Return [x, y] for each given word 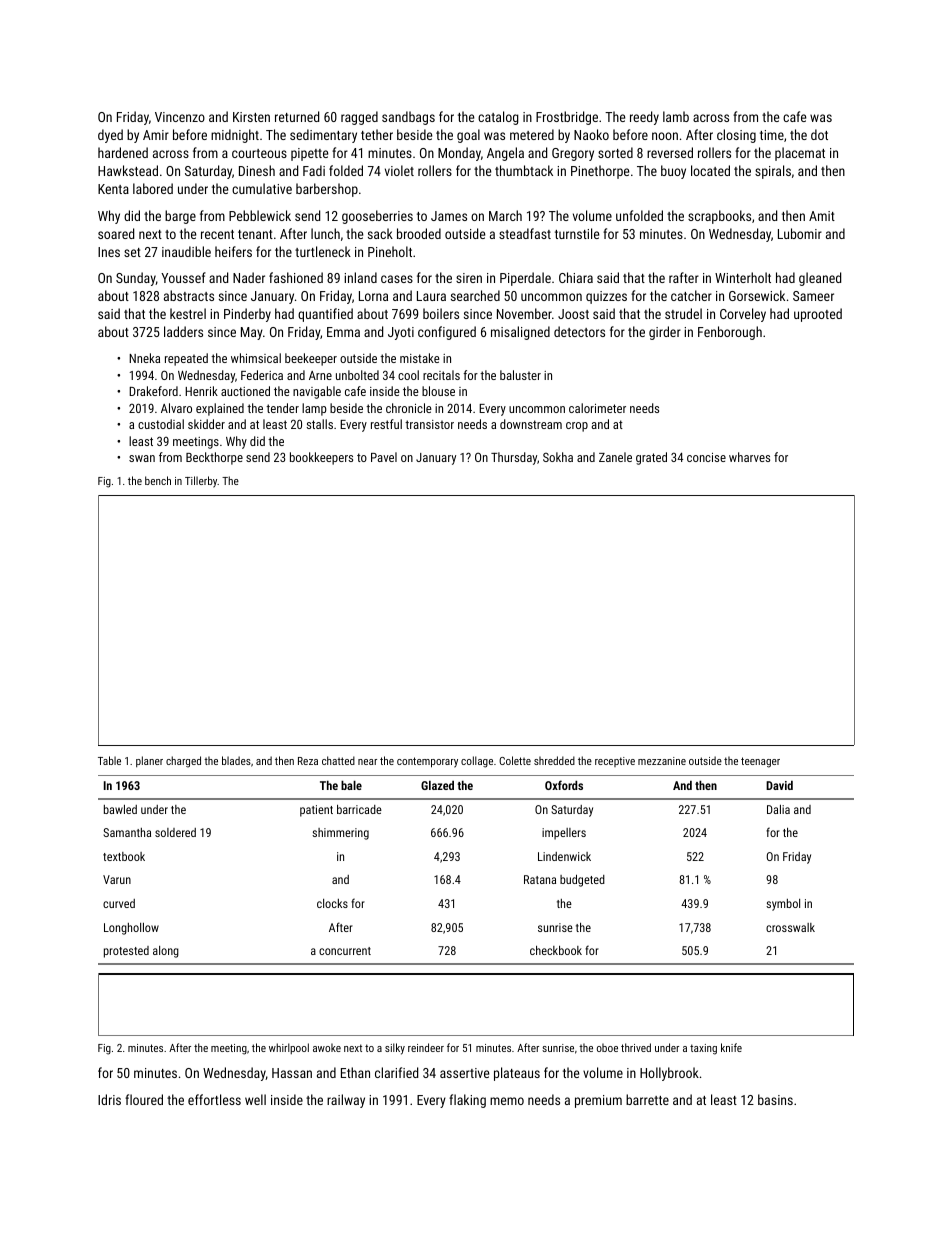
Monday [459, 154]
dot [819, 134]
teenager [760, 762]
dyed [110, 136]
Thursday [514, 458]
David [779, 785]
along [166, 952]
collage [477, 762]
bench [158, 480]
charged [183, 762]
